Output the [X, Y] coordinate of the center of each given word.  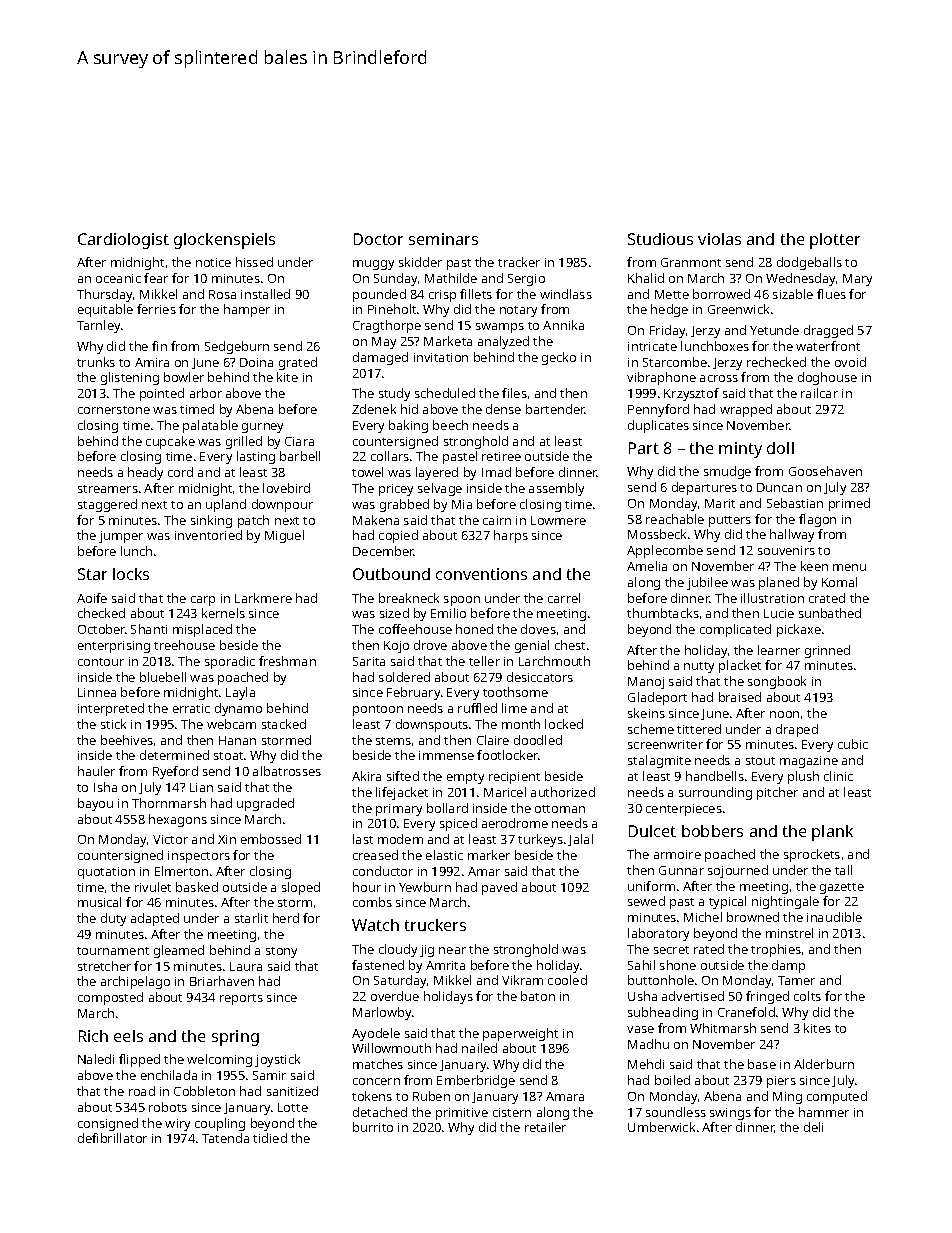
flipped [139, 1060]
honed [474, 629]
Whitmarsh [723, 1028]
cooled [567, 980]
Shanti [149, 629]
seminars [443, 239]
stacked [284, 724]
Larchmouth [554, 661]
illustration [772, 598]
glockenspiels [224, 241]
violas [719, 239]
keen [814, 566]
